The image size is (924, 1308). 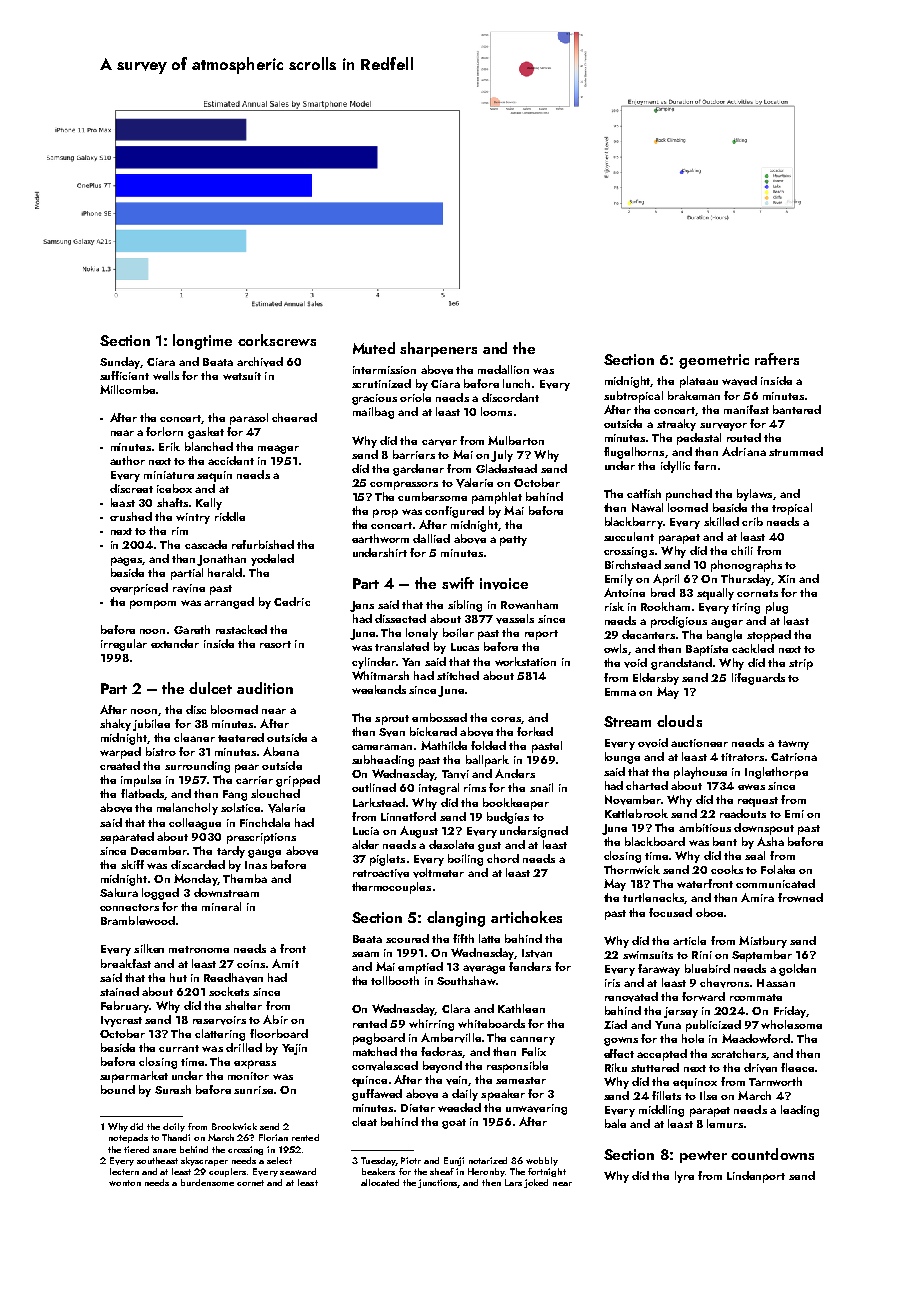 I want to click on boiler, so click(x=458, y=632).
